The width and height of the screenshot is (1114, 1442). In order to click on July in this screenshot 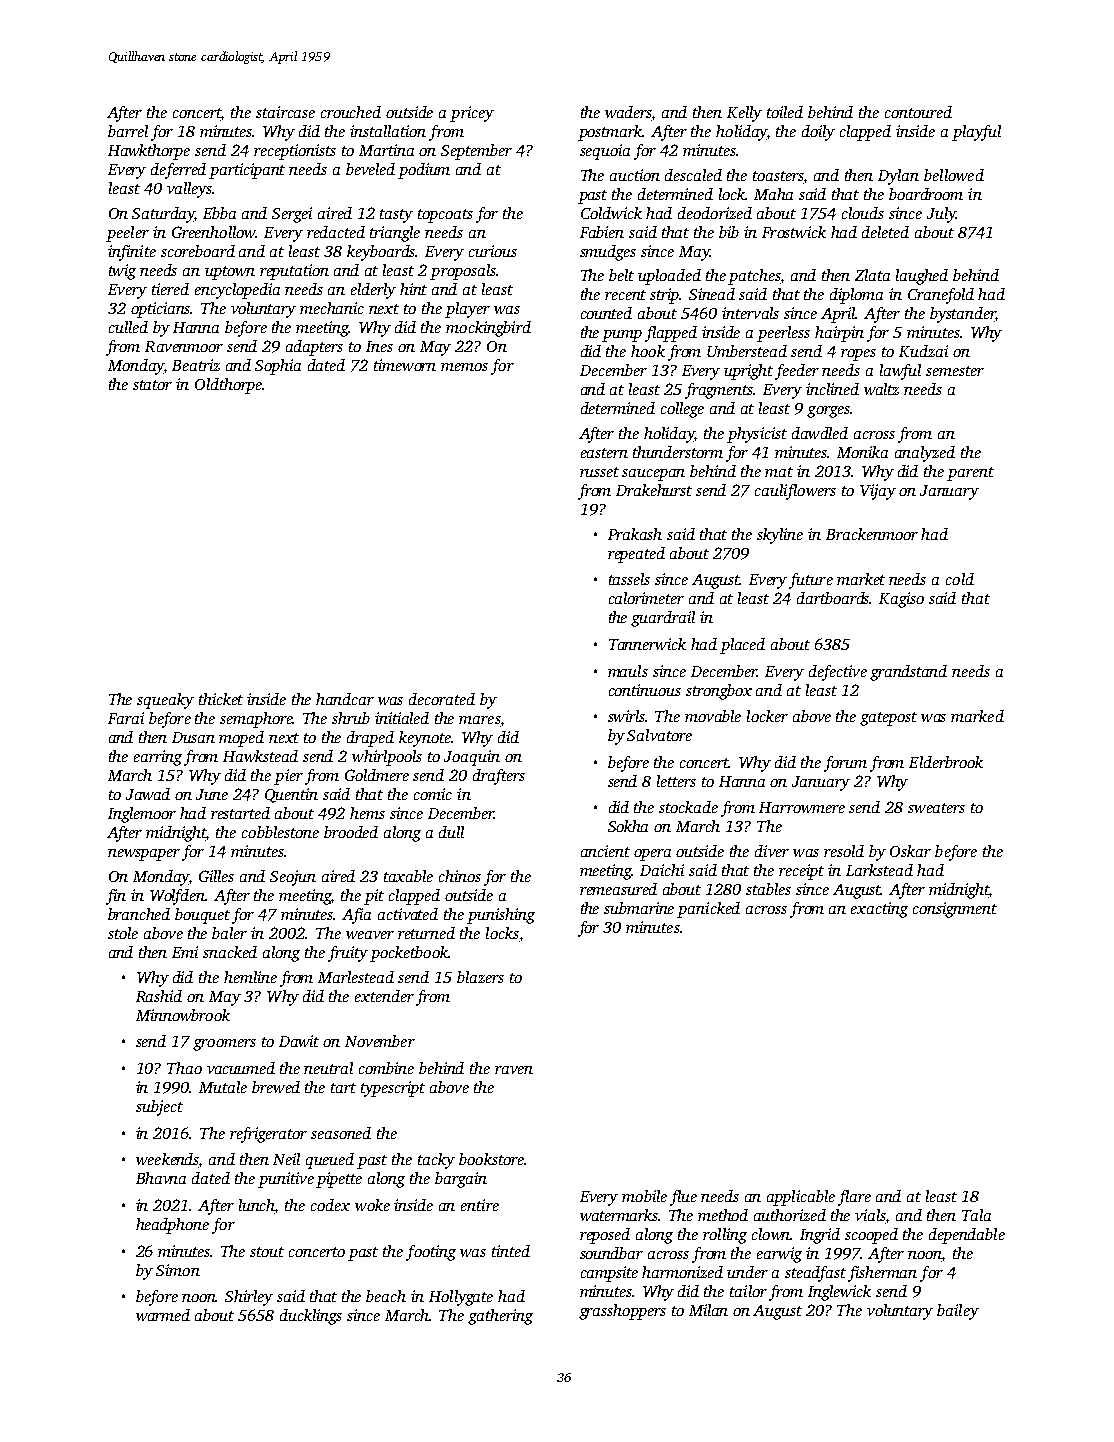, I will do `click(941, 215)`.
